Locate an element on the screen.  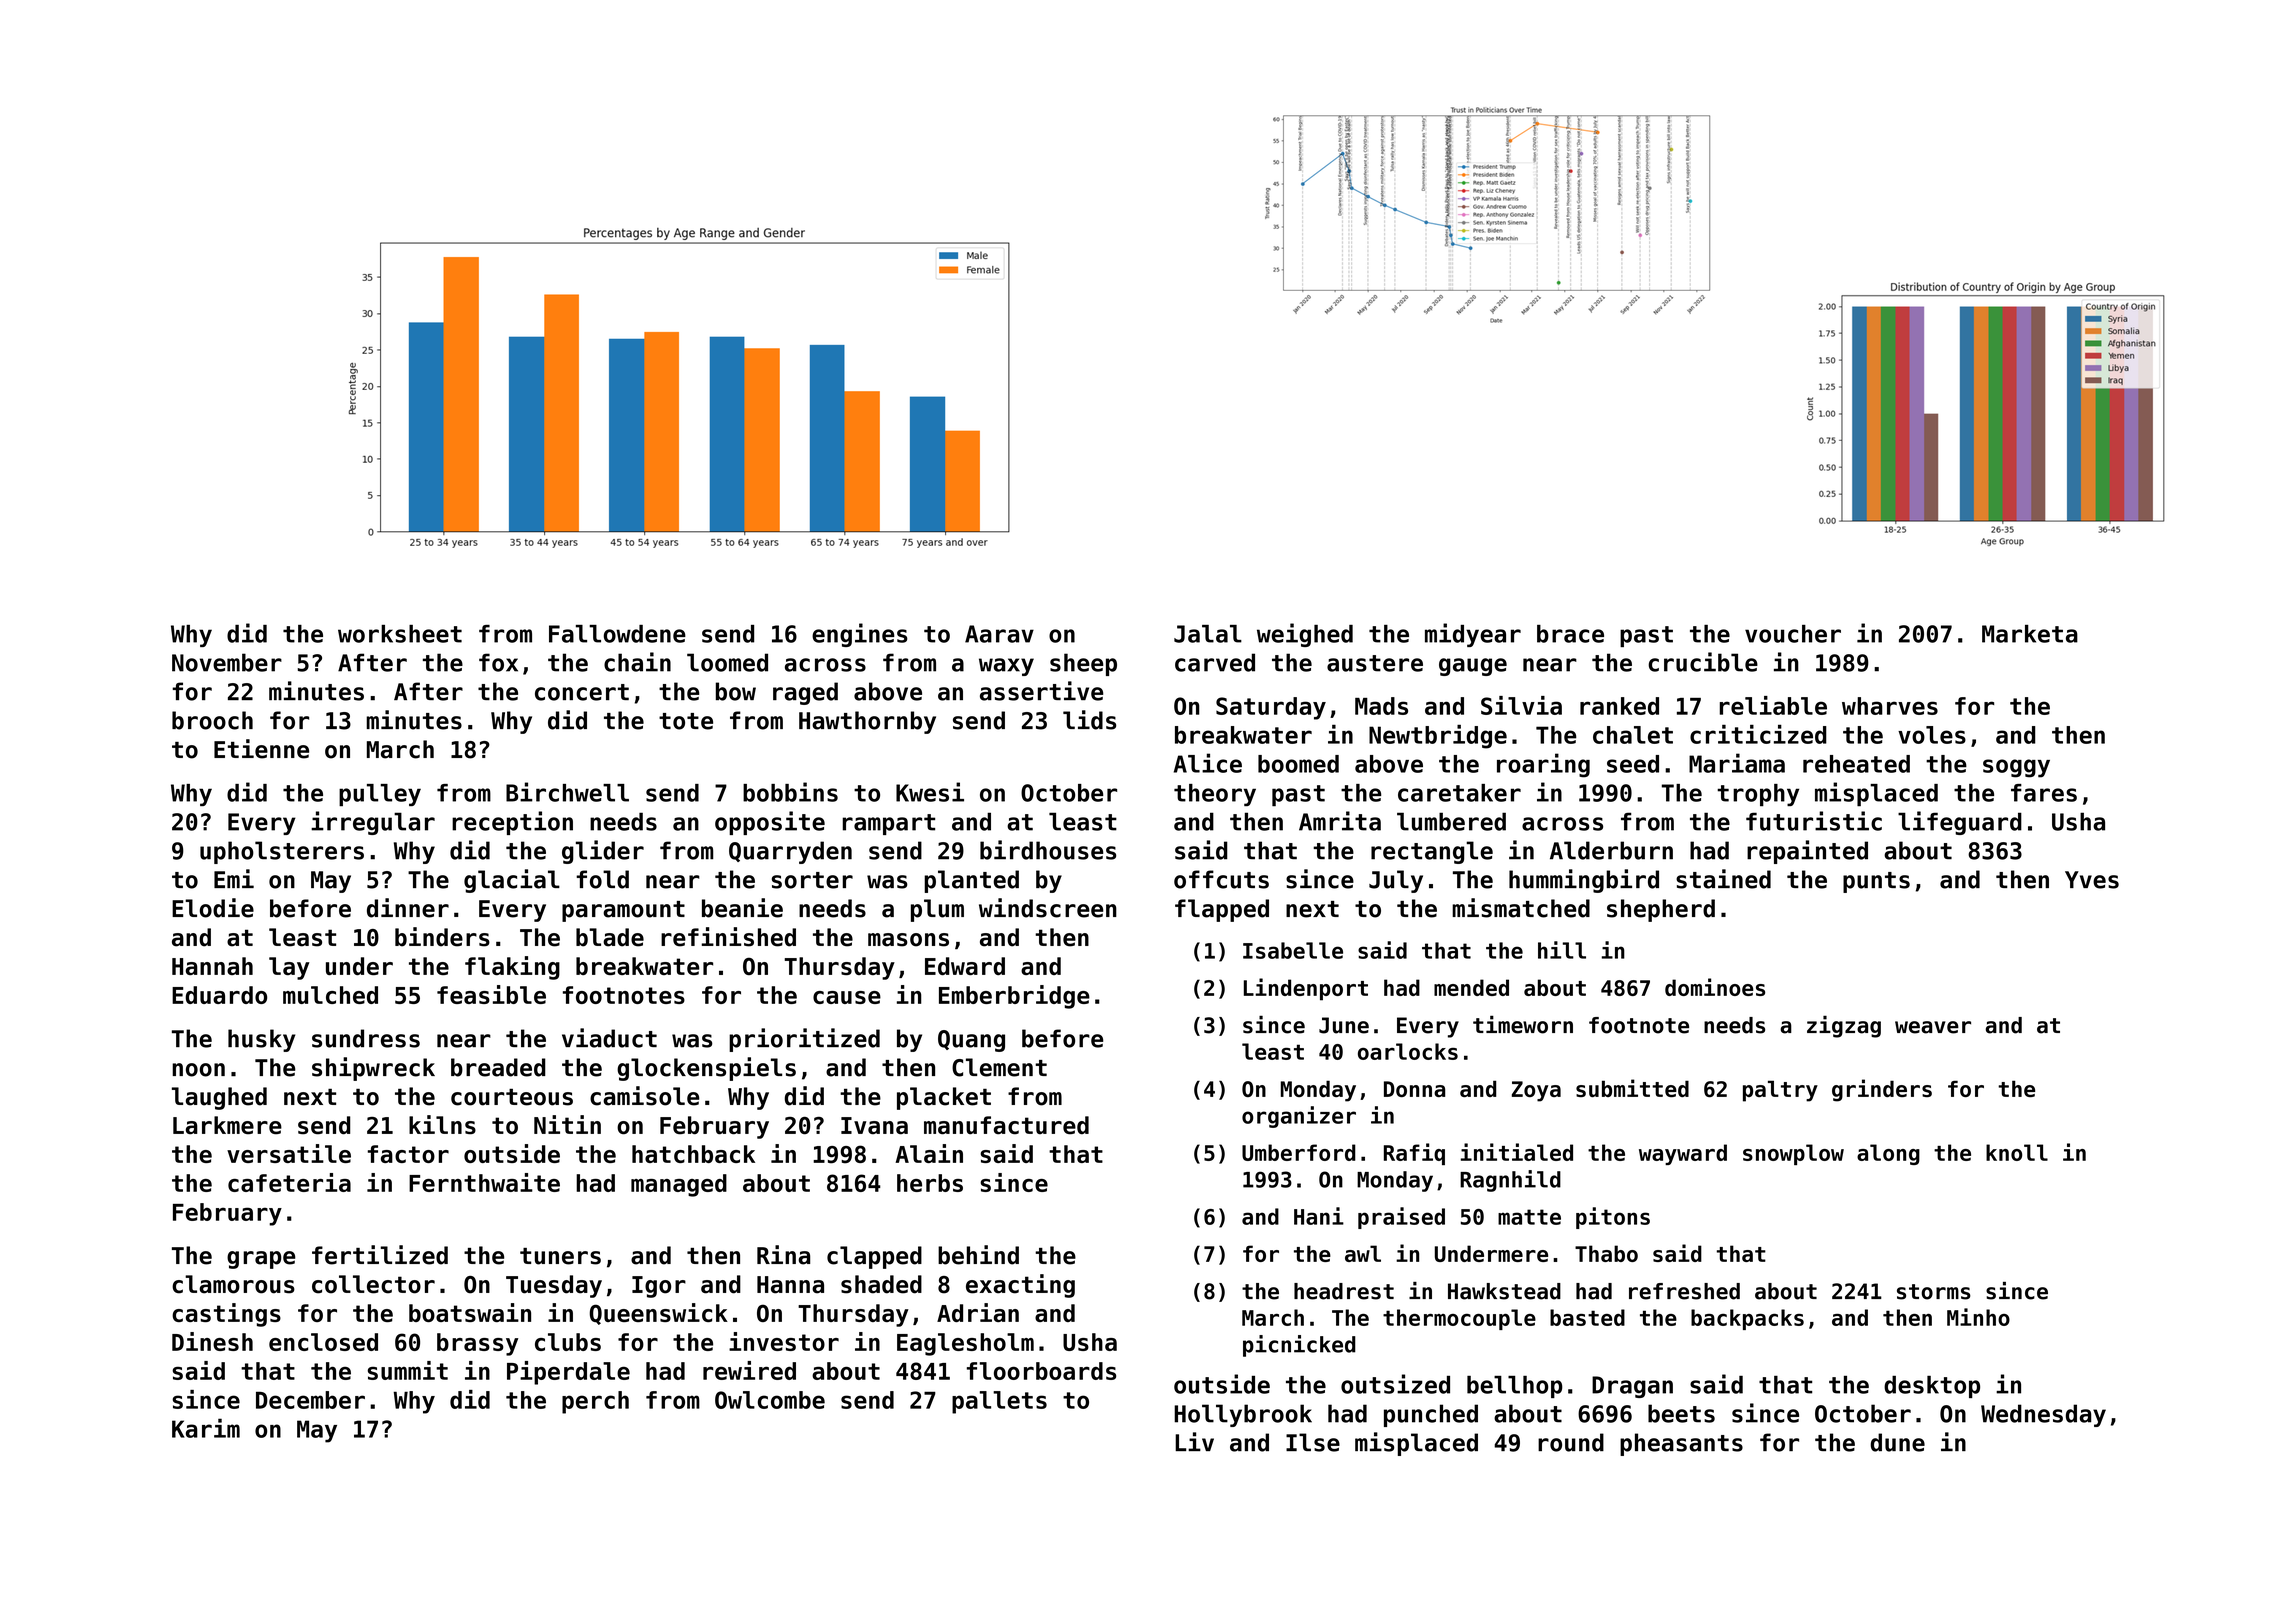
feasible is located at coordinates (491, 994).
